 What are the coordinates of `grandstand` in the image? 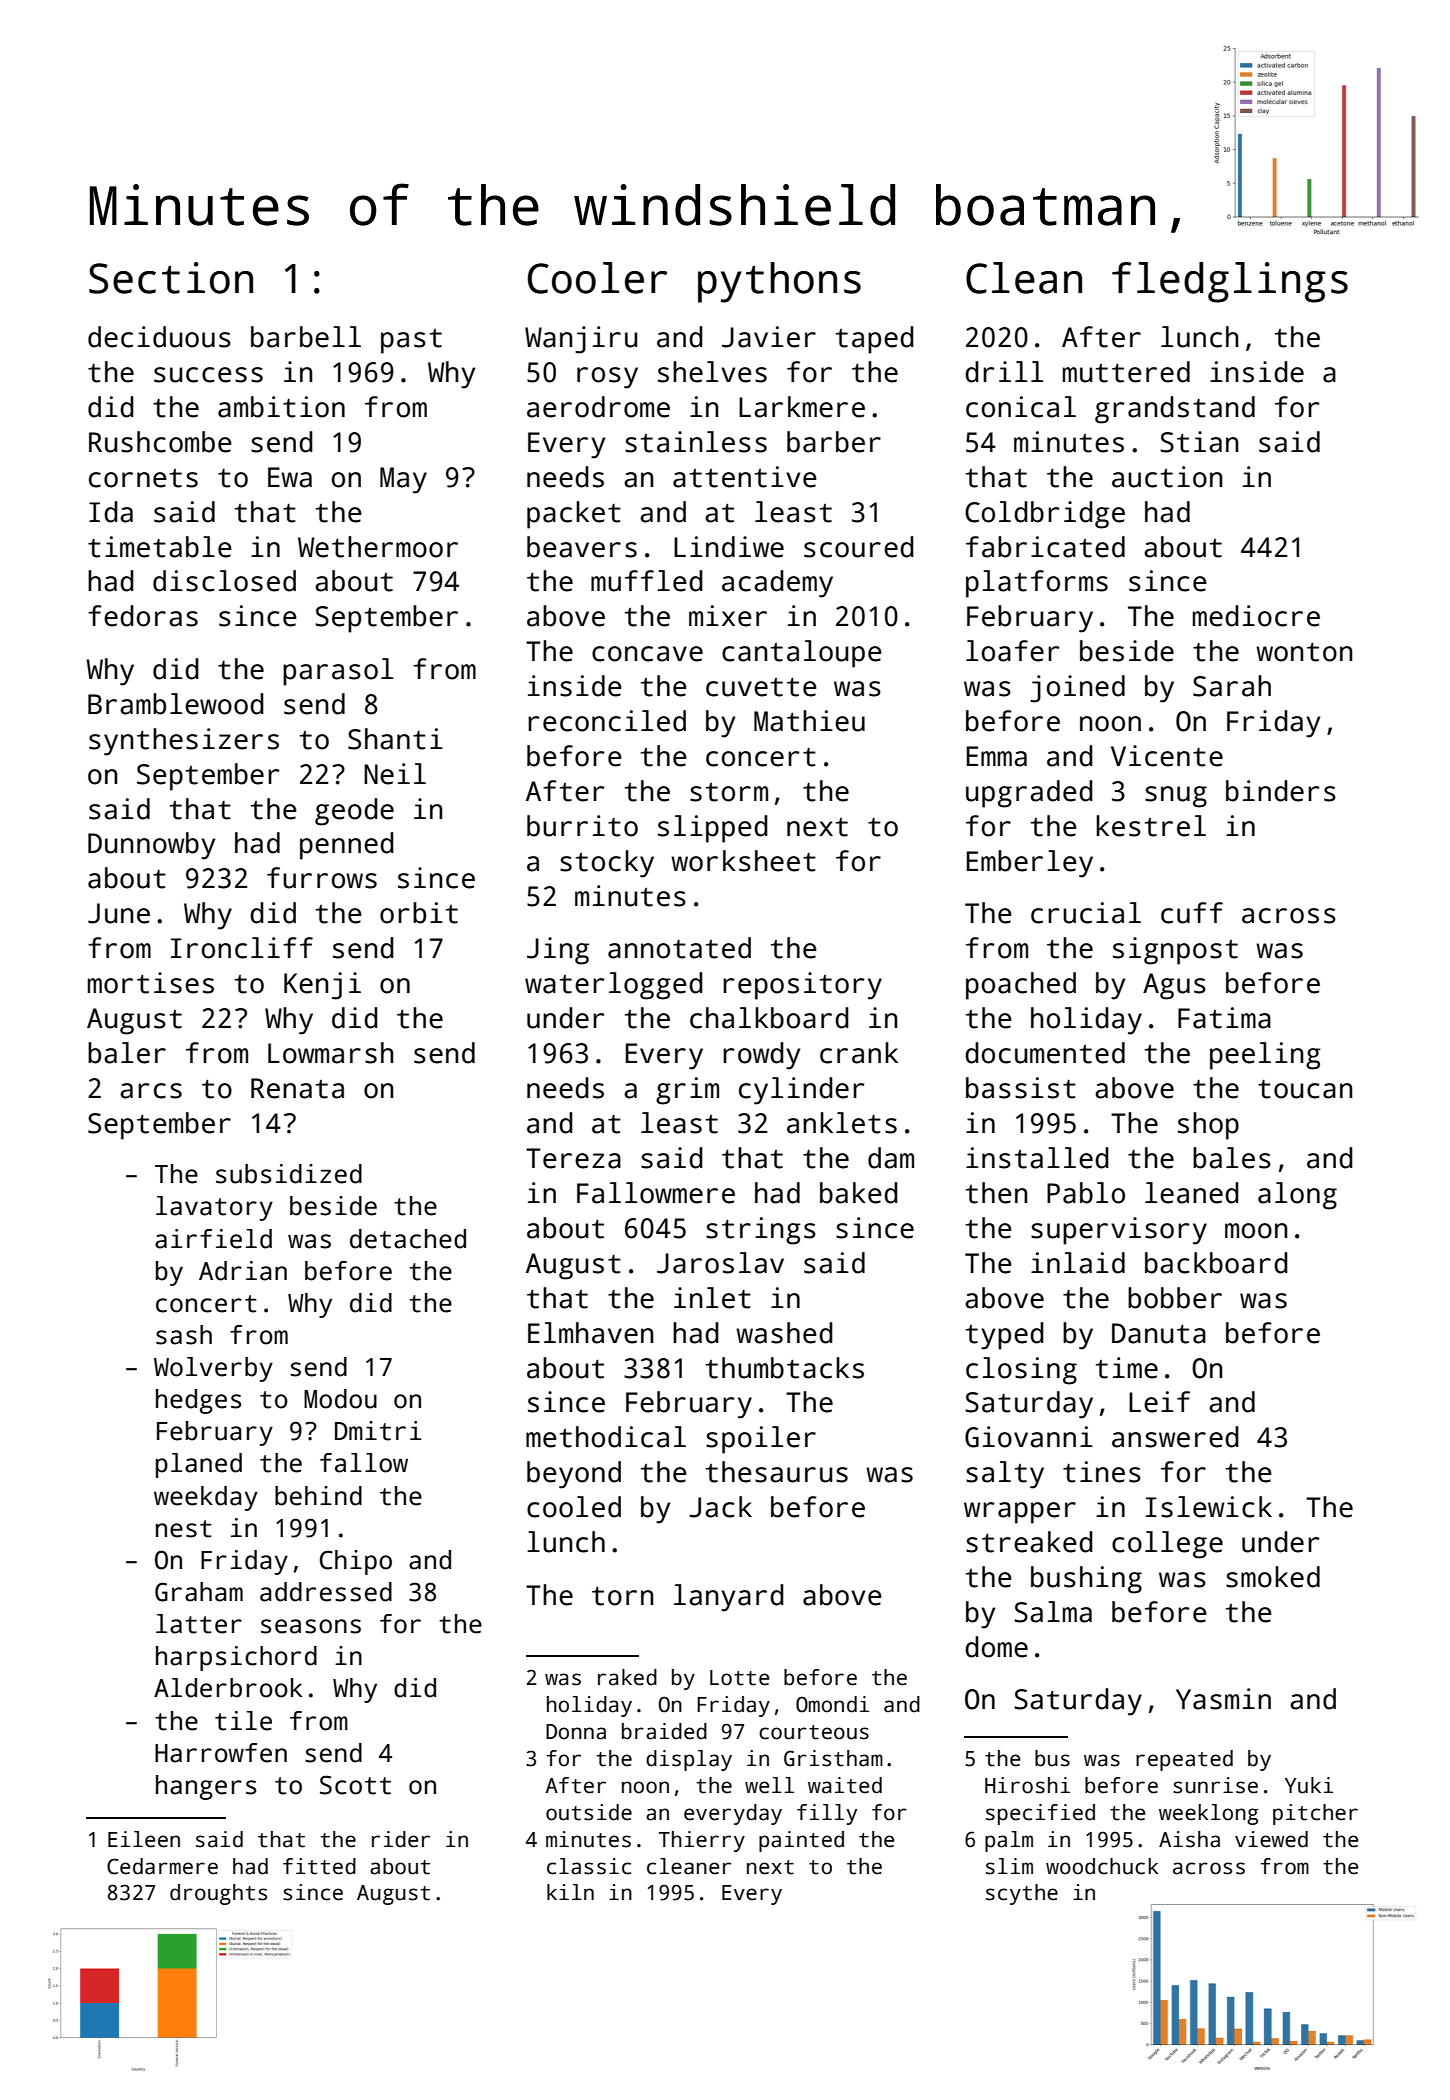 It's located at (1175, 410).
